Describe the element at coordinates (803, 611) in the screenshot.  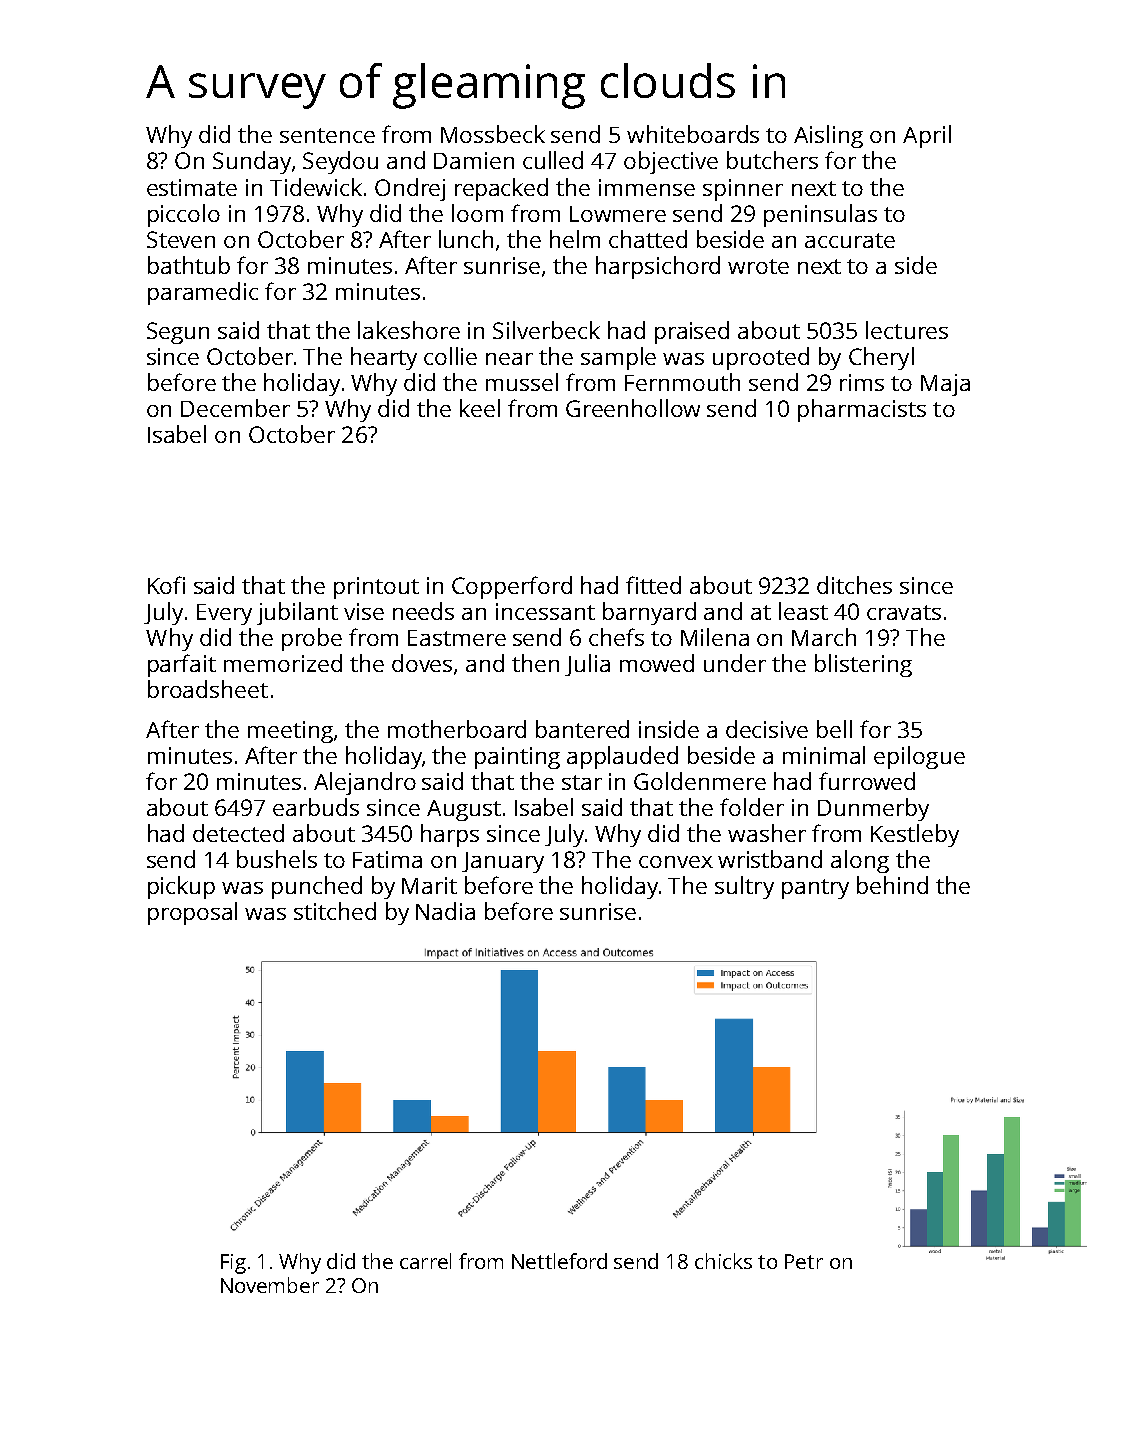
I see `least` at that location.
